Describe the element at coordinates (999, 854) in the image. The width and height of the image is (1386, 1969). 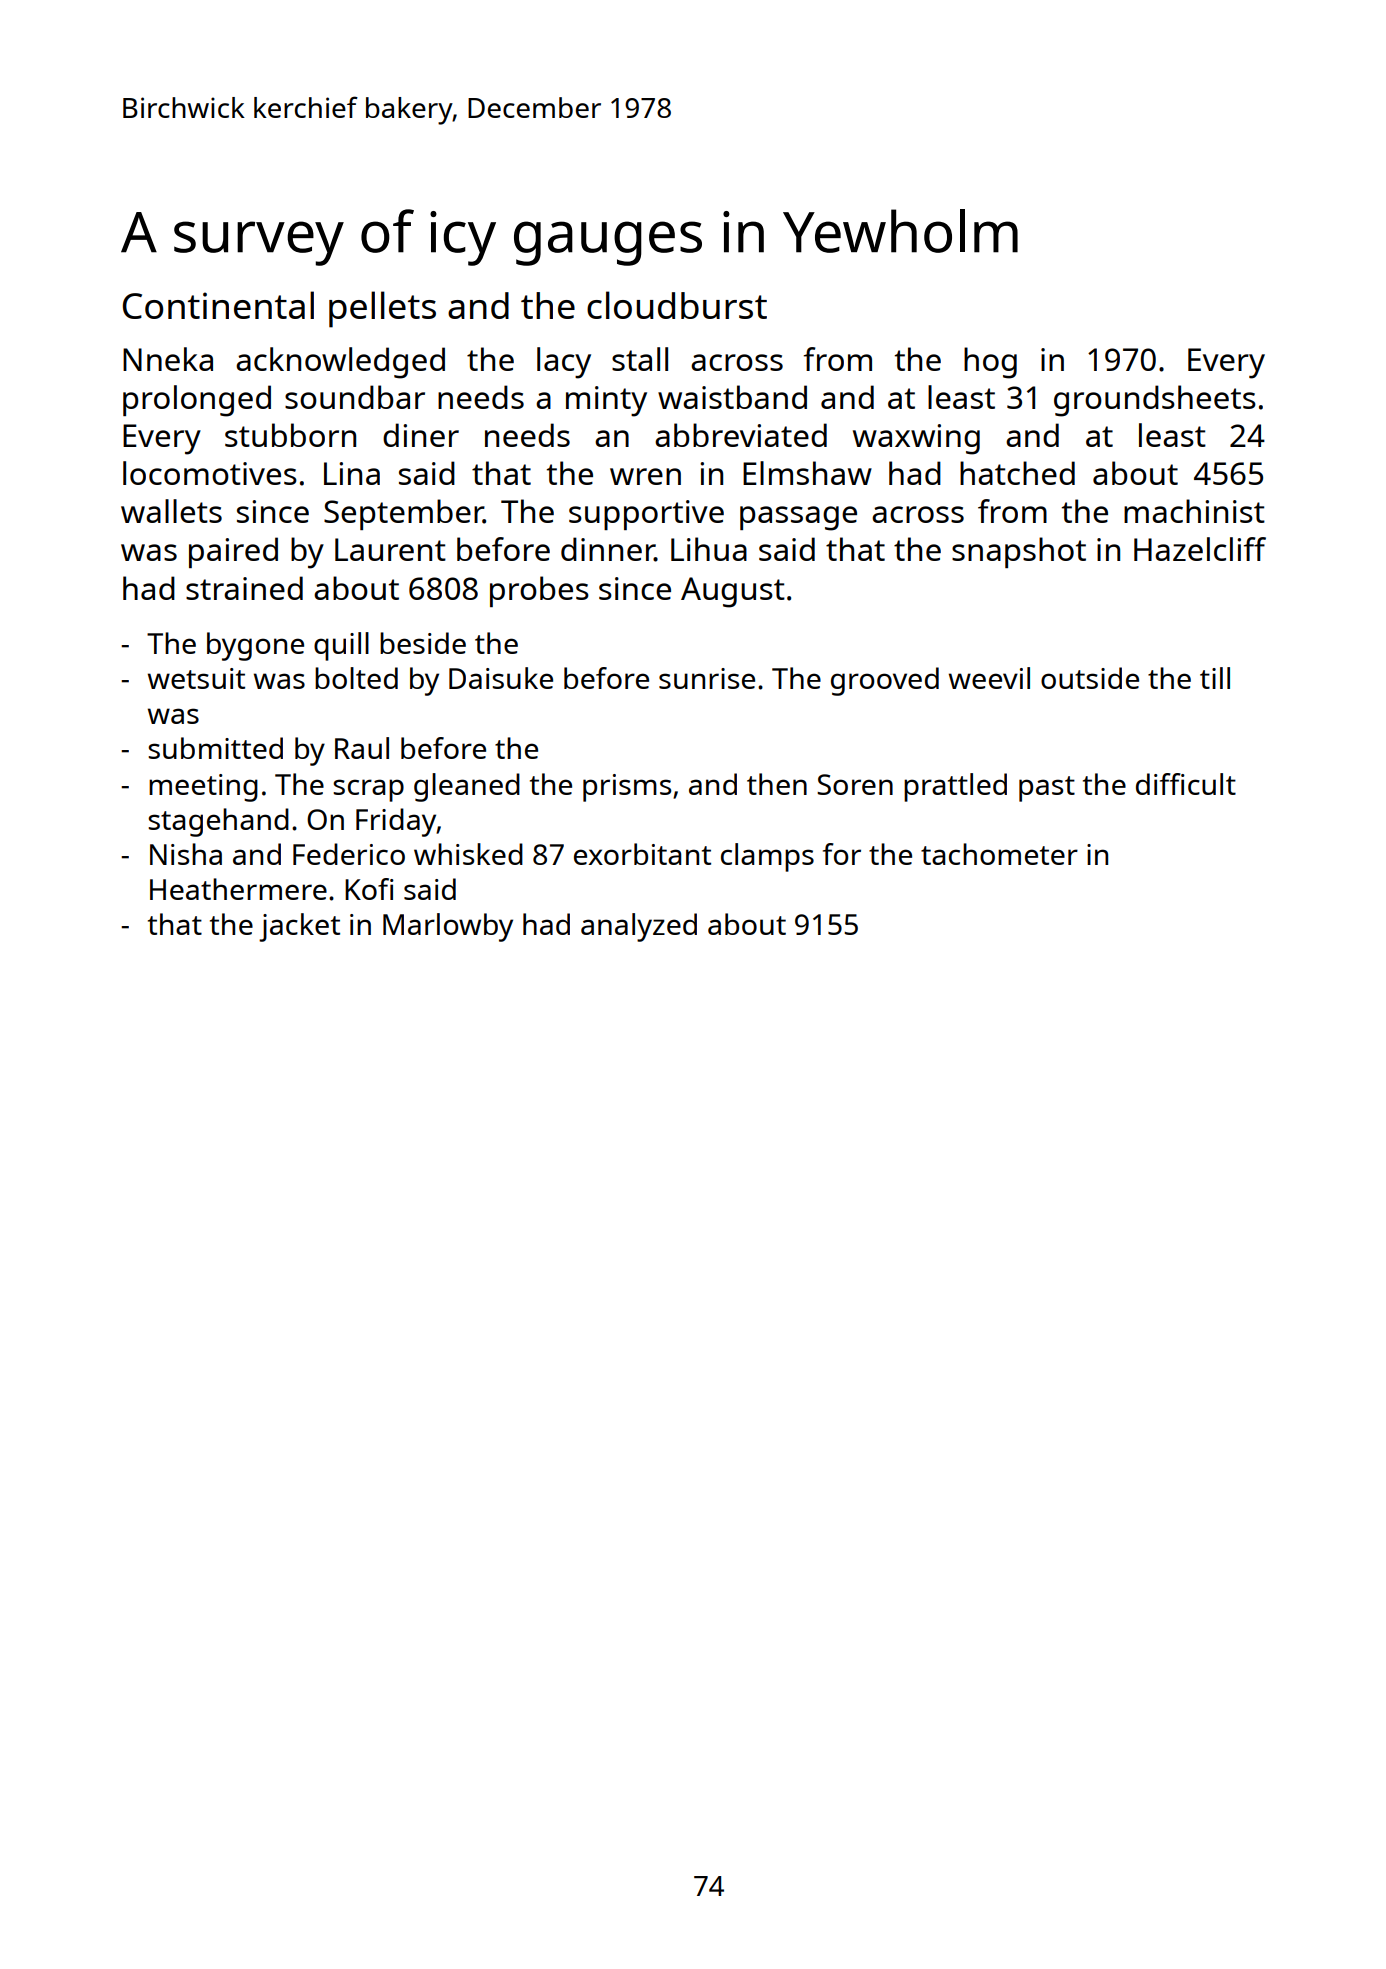
I see `tachometer` at that location.
